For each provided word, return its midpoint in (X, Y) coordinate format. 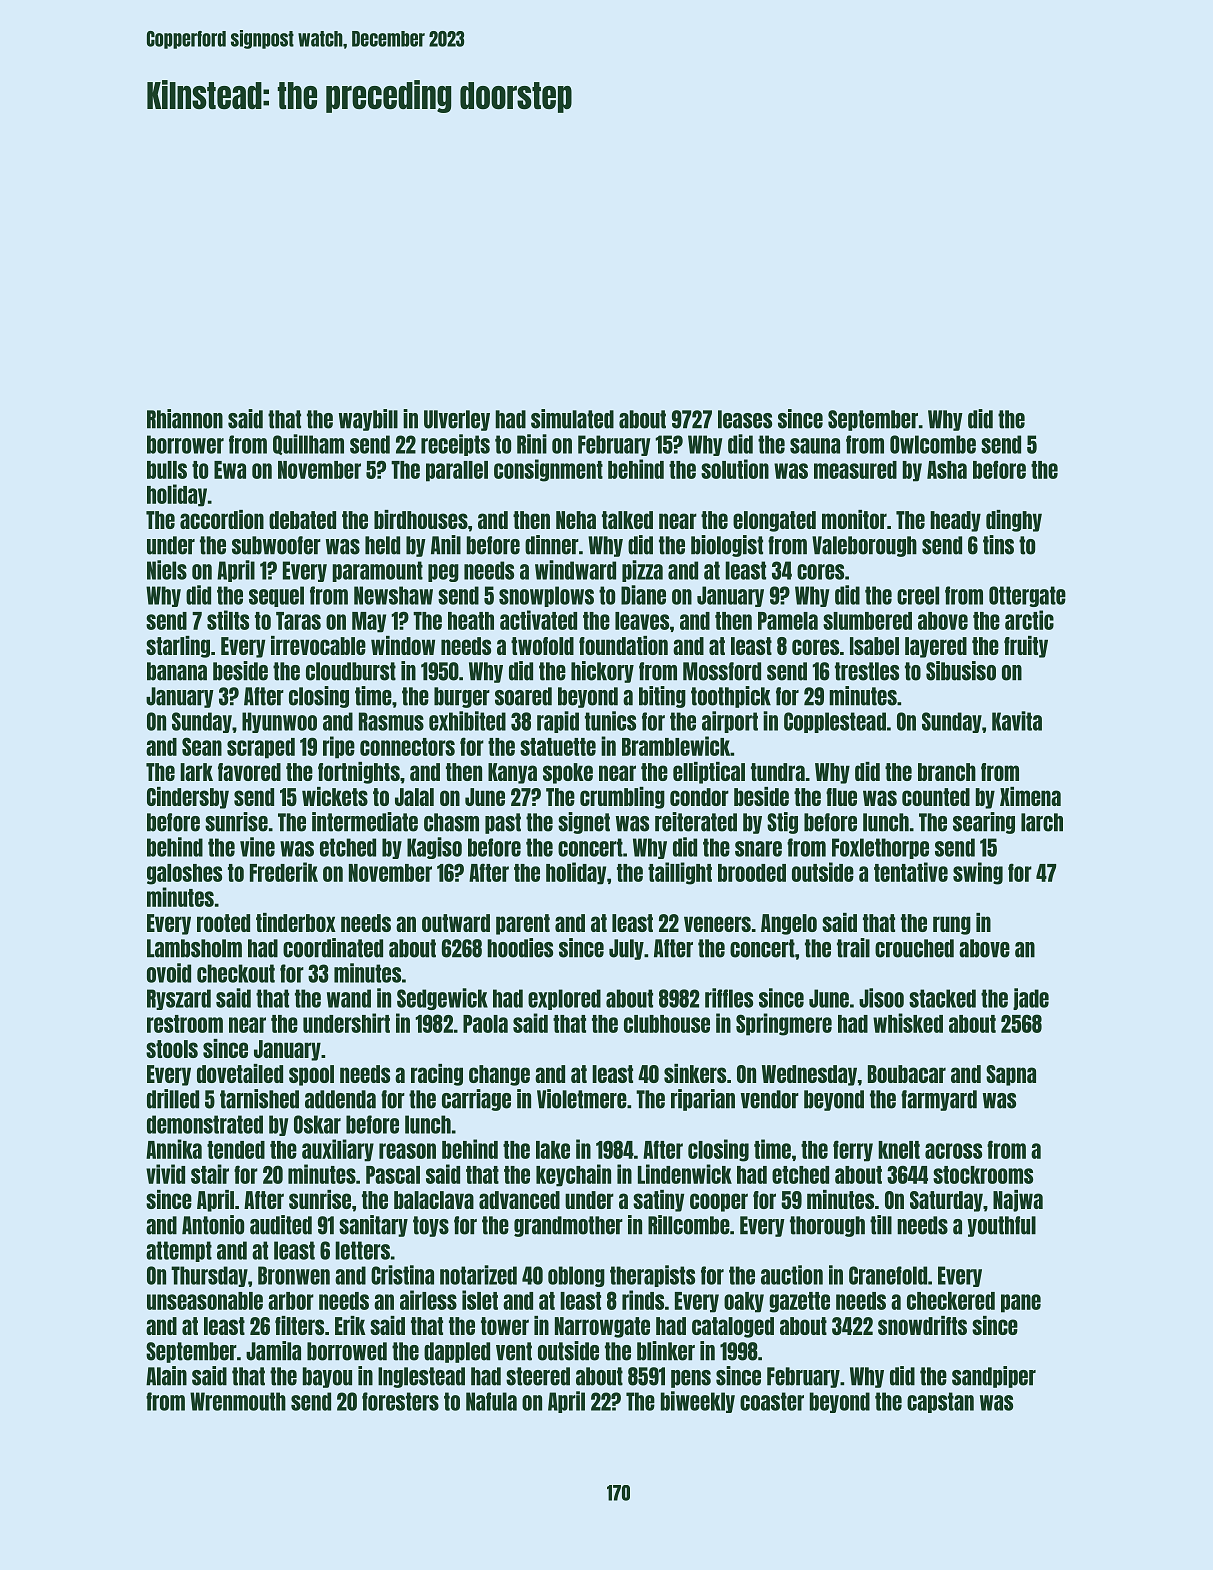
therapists (652, 1276)
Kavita (1017, 721)
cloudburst (351, 671)
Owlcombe (933, 444)
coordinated (333, 948)
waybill (368, 420)
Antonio (213, 1225)
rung (952, 925)
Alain (166, 1376)
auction (792, 1275)
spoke (568, 773)
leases (745, 419)
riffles (729, 998)
